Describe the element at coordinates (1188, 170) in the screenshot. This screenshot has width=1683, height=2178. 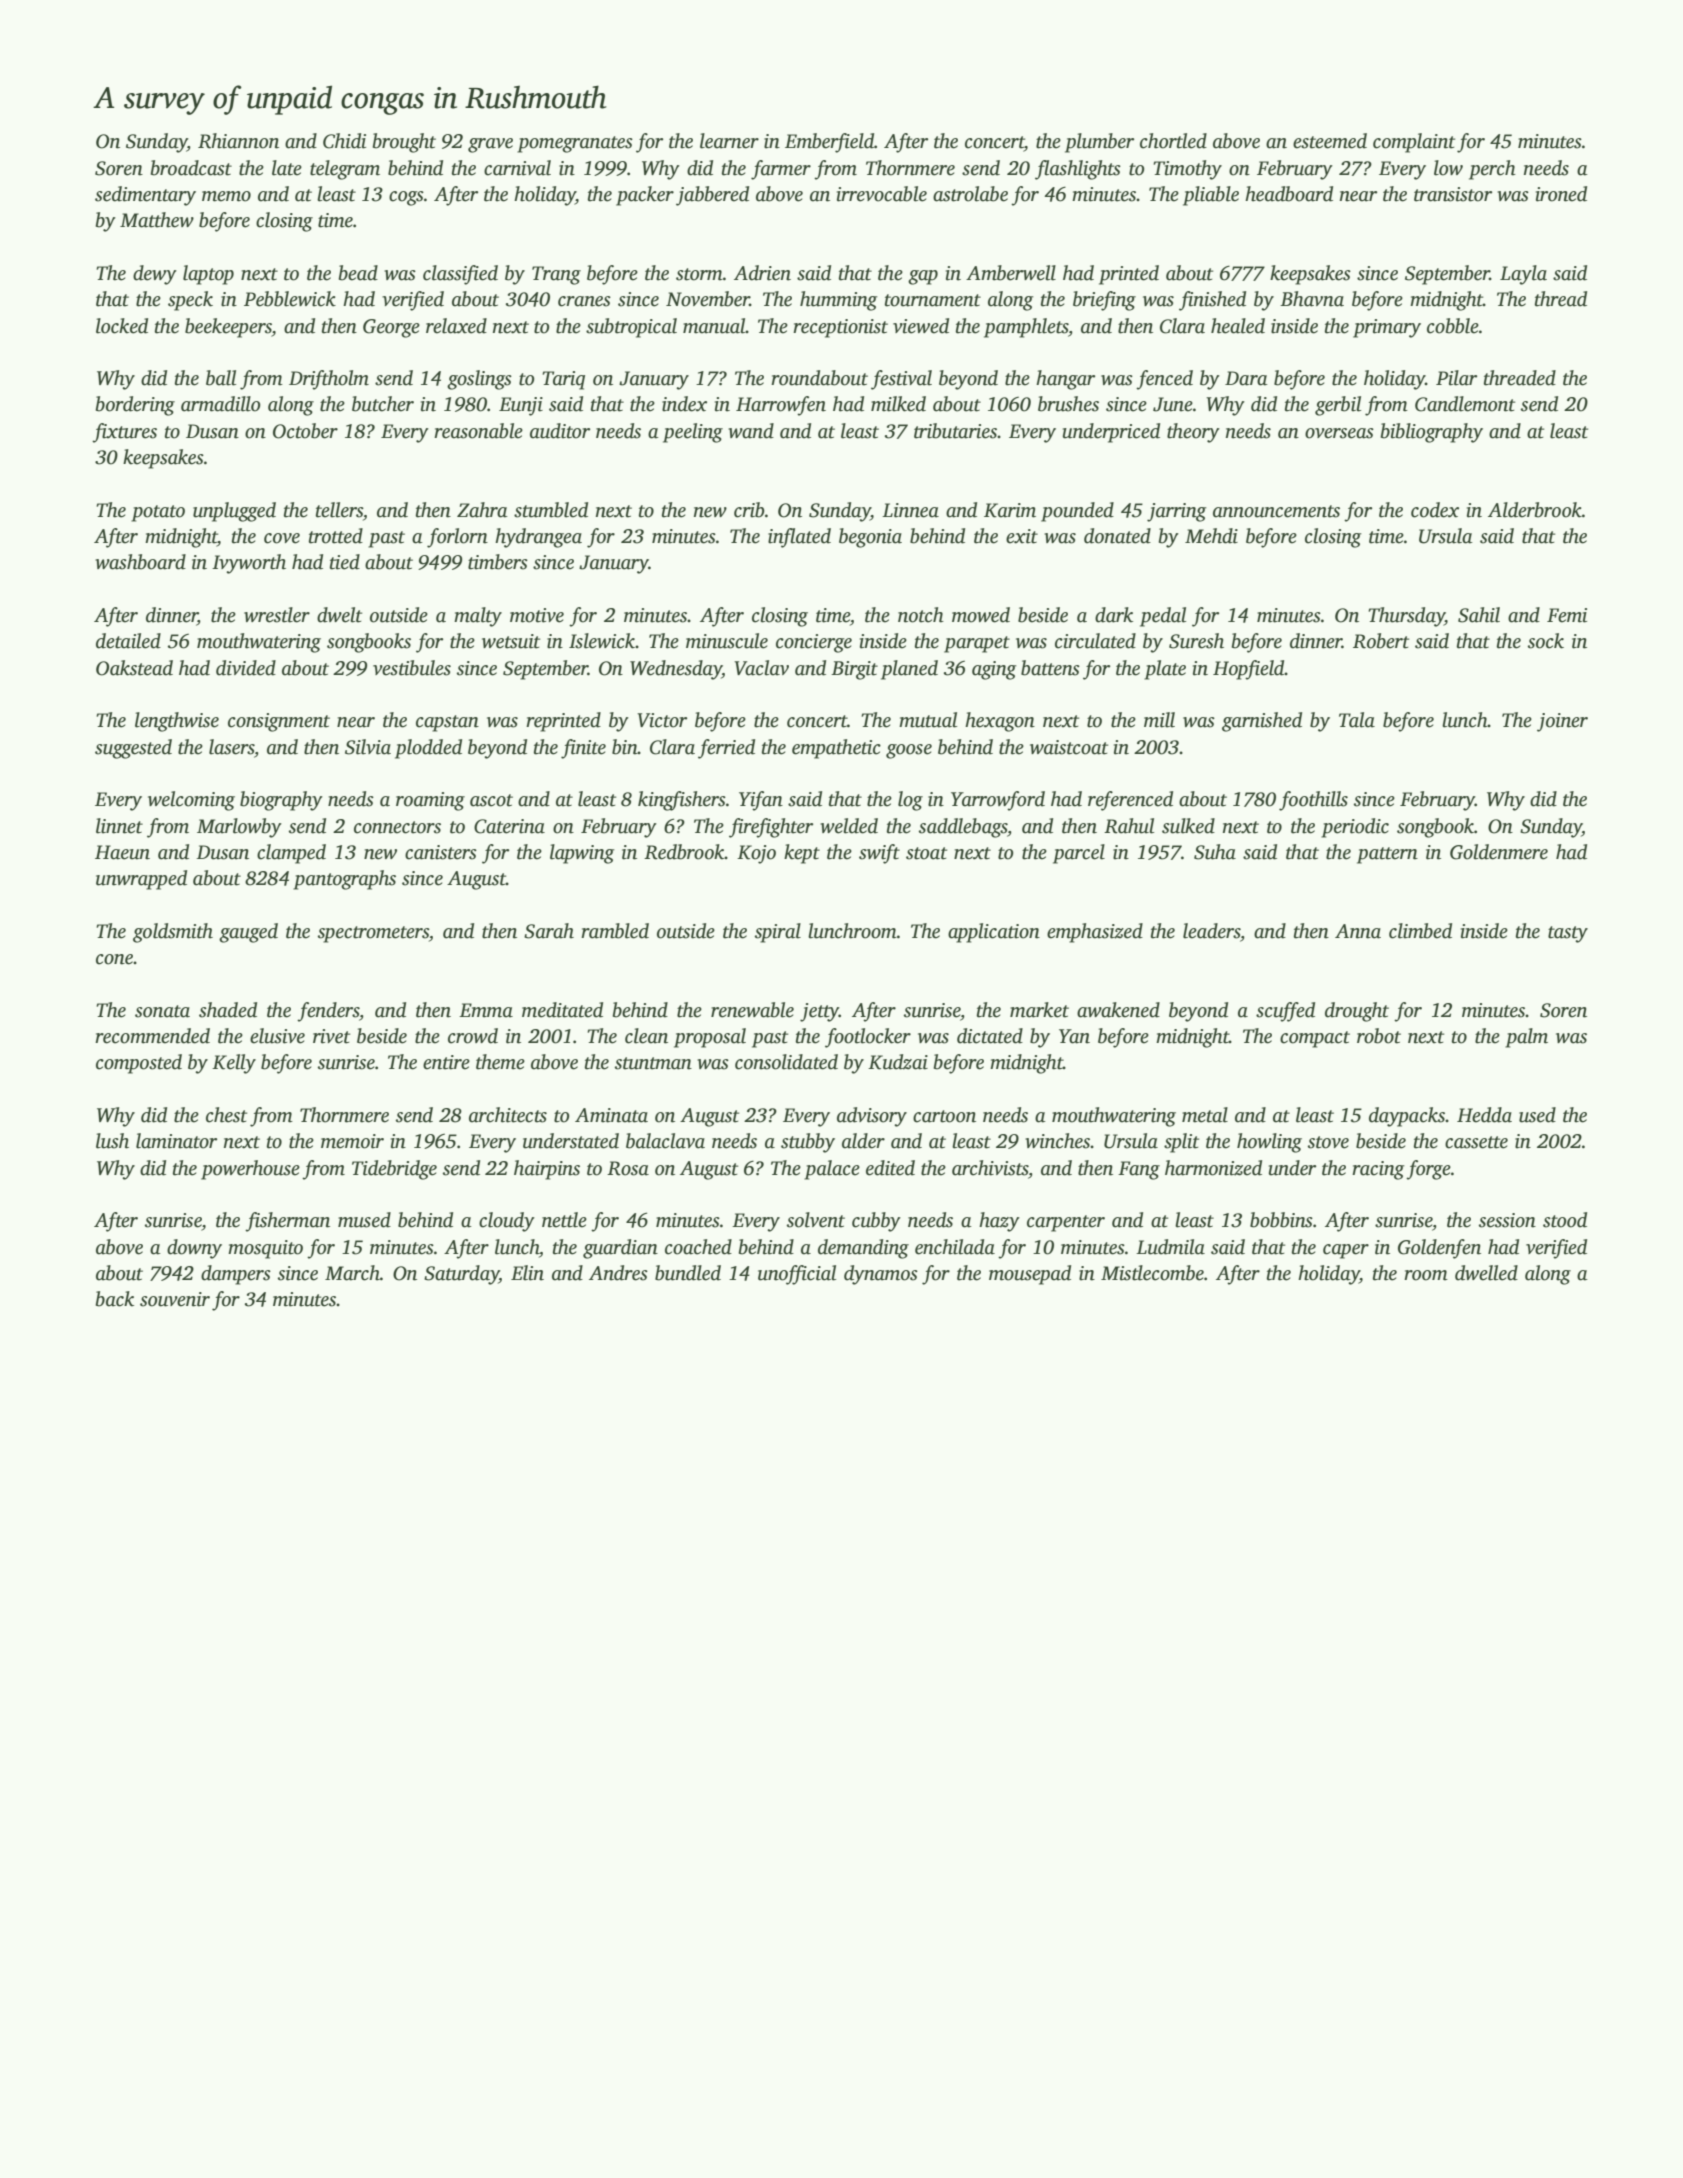
I see `Timothy` at that location.
